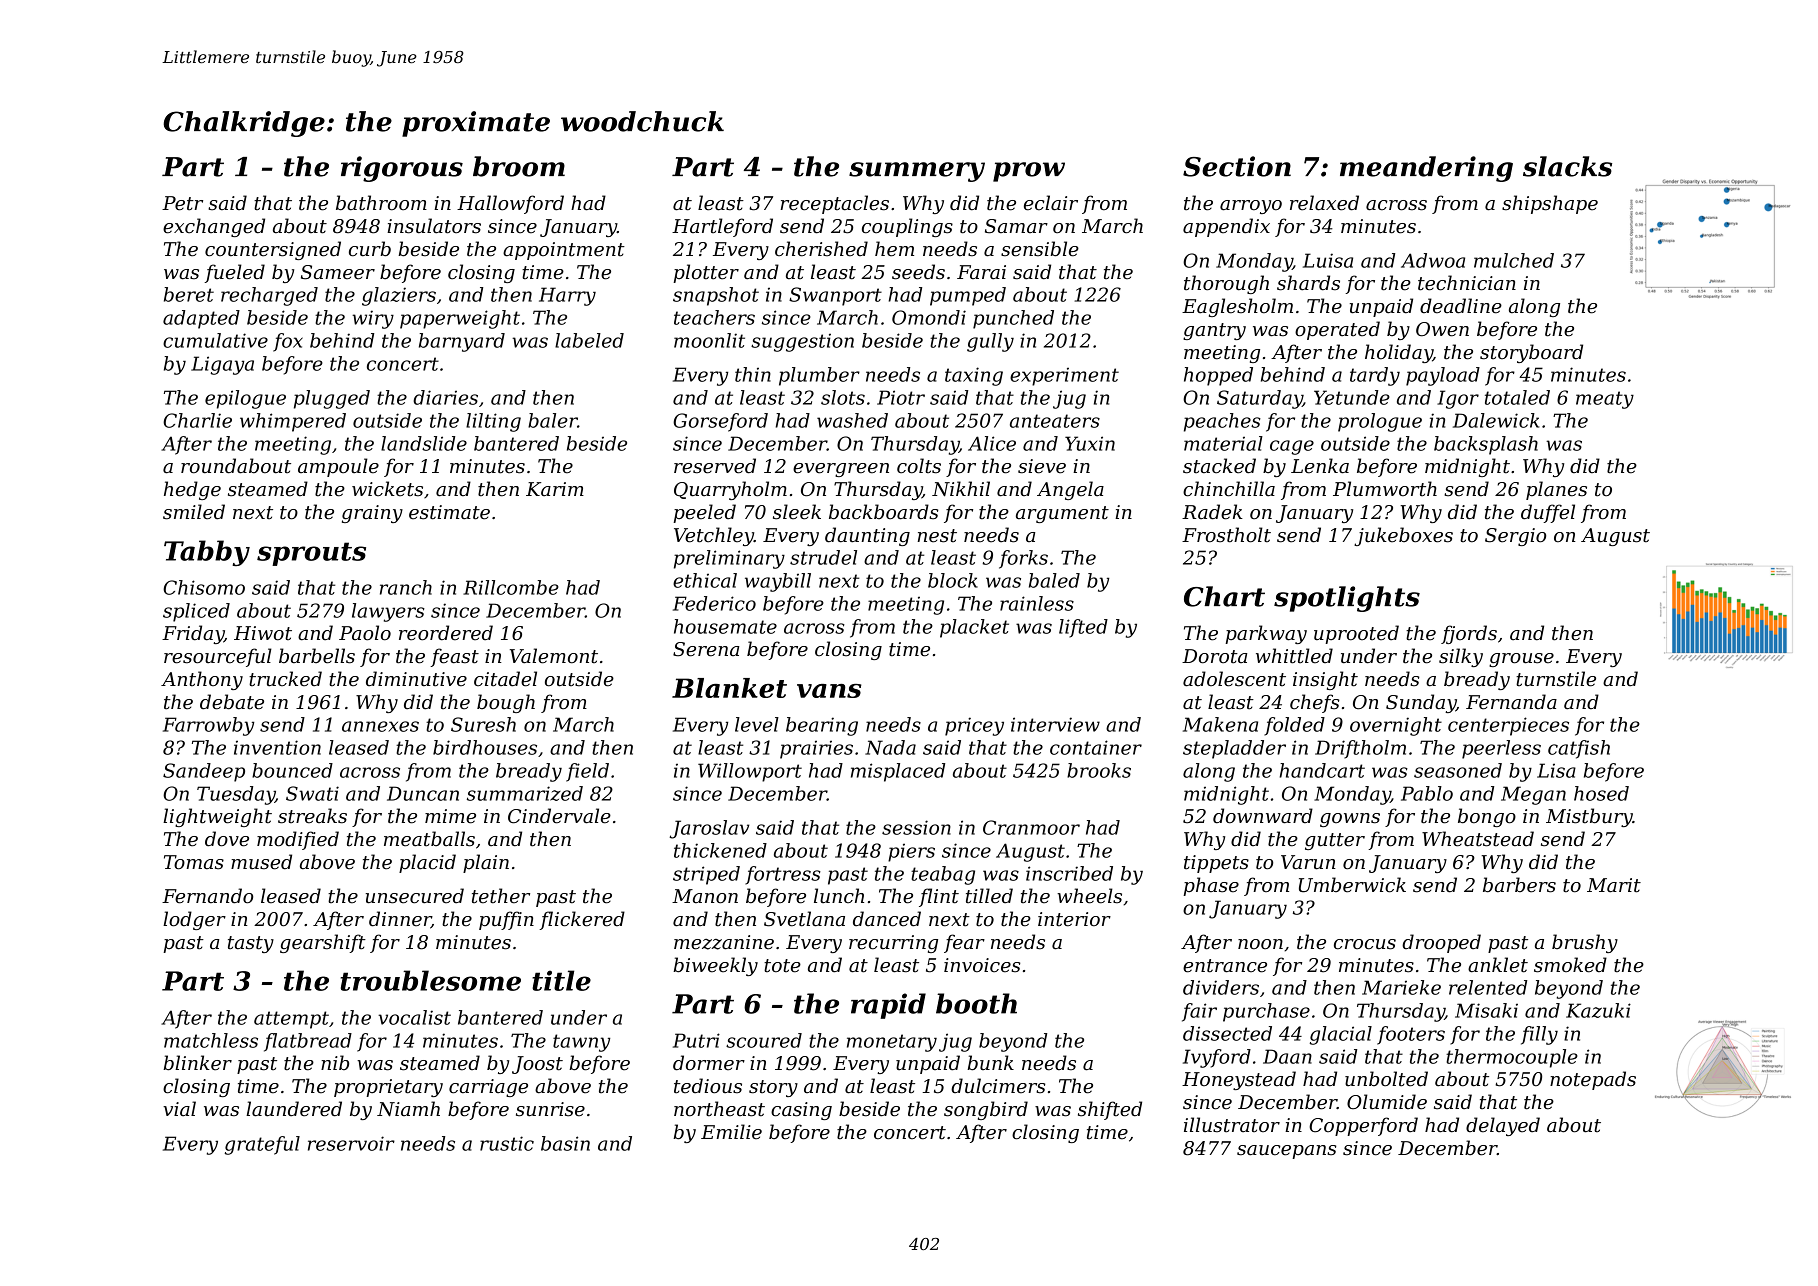  Describe the element at coordinates (1442, 329) in the image. I see `Owen` at that location.
